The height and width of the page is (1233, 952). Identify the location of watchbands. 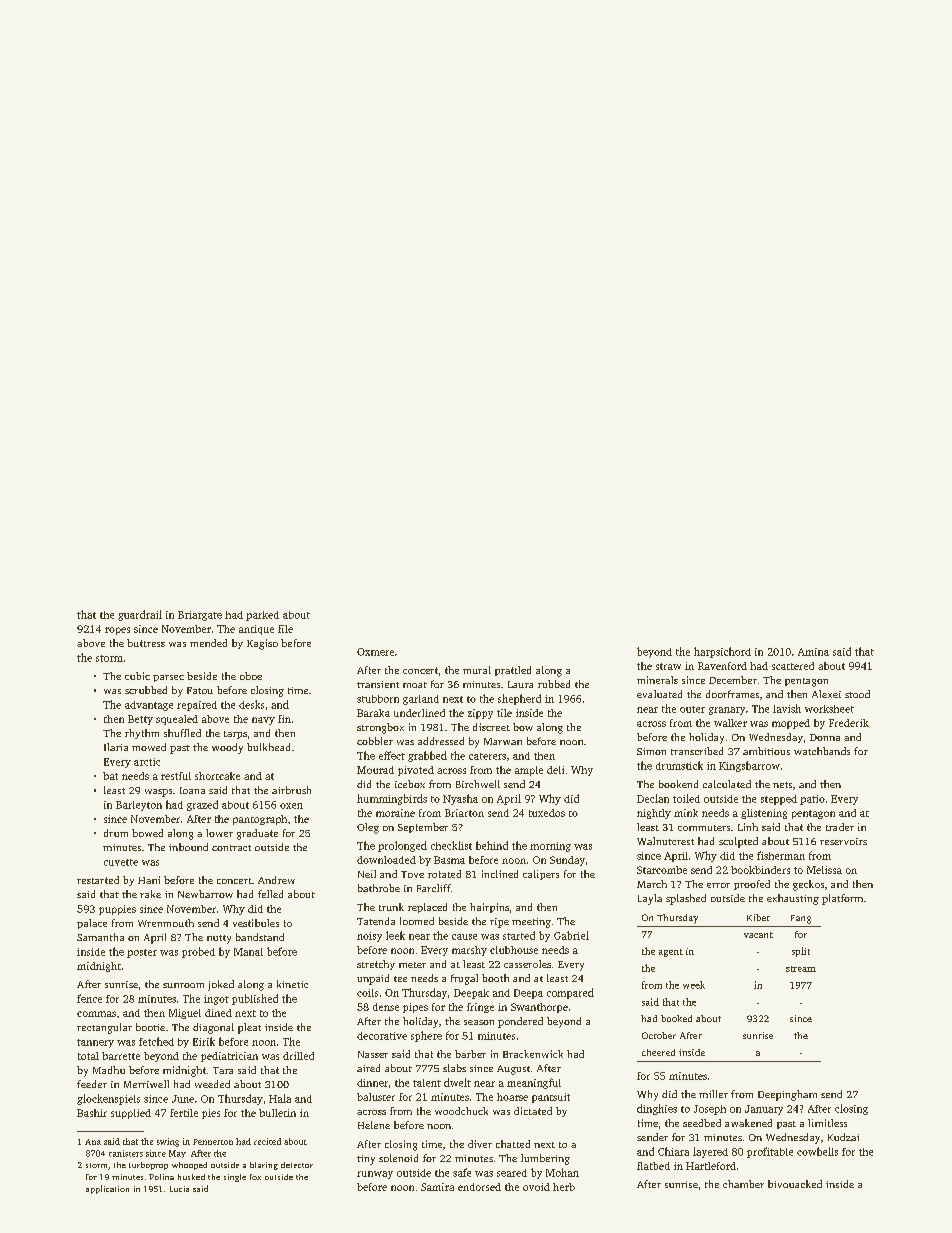
(822, 751).
